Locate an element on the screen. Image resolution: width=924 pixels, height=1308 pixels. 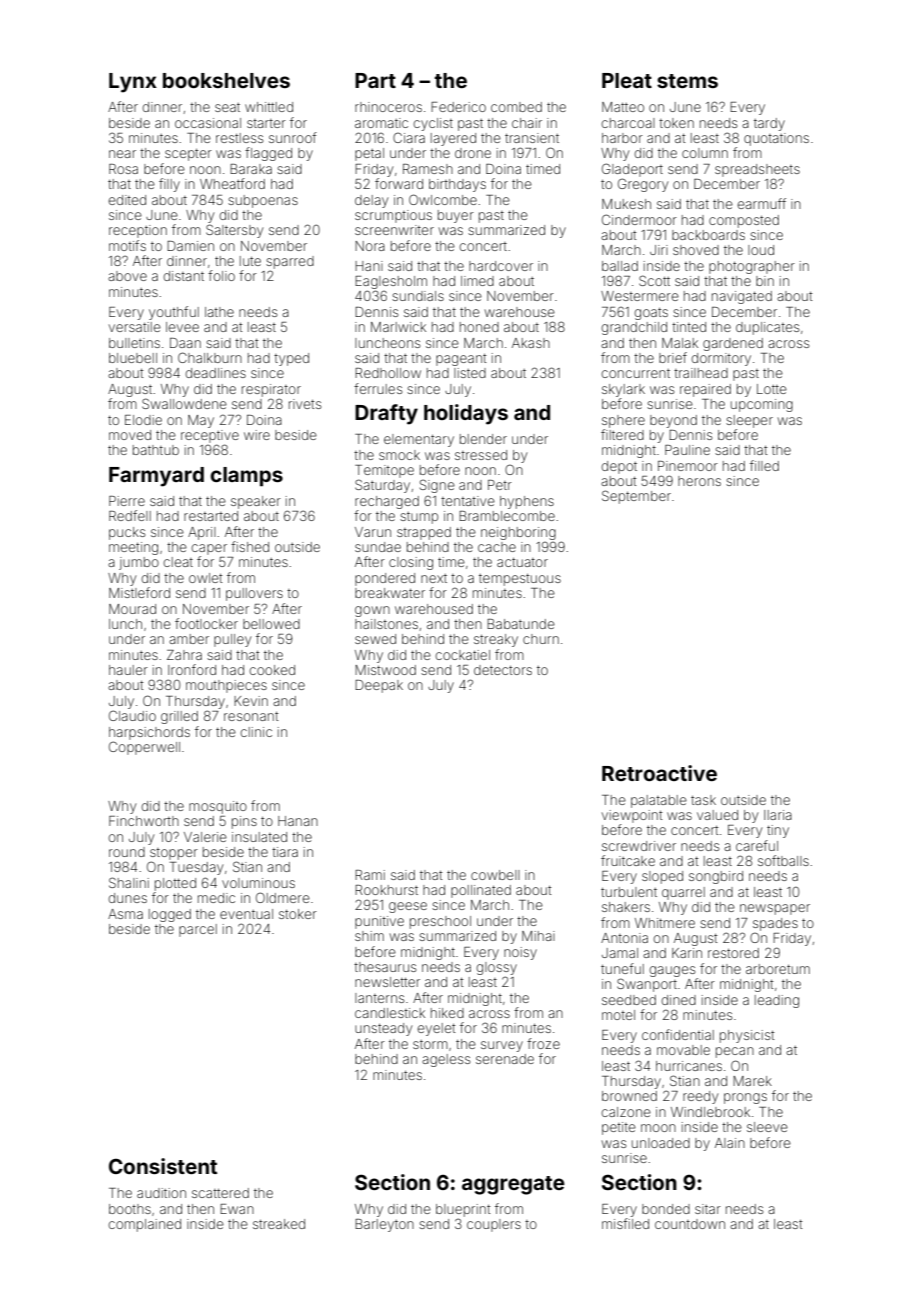
streaked is located at coordinates (279, 1224).
